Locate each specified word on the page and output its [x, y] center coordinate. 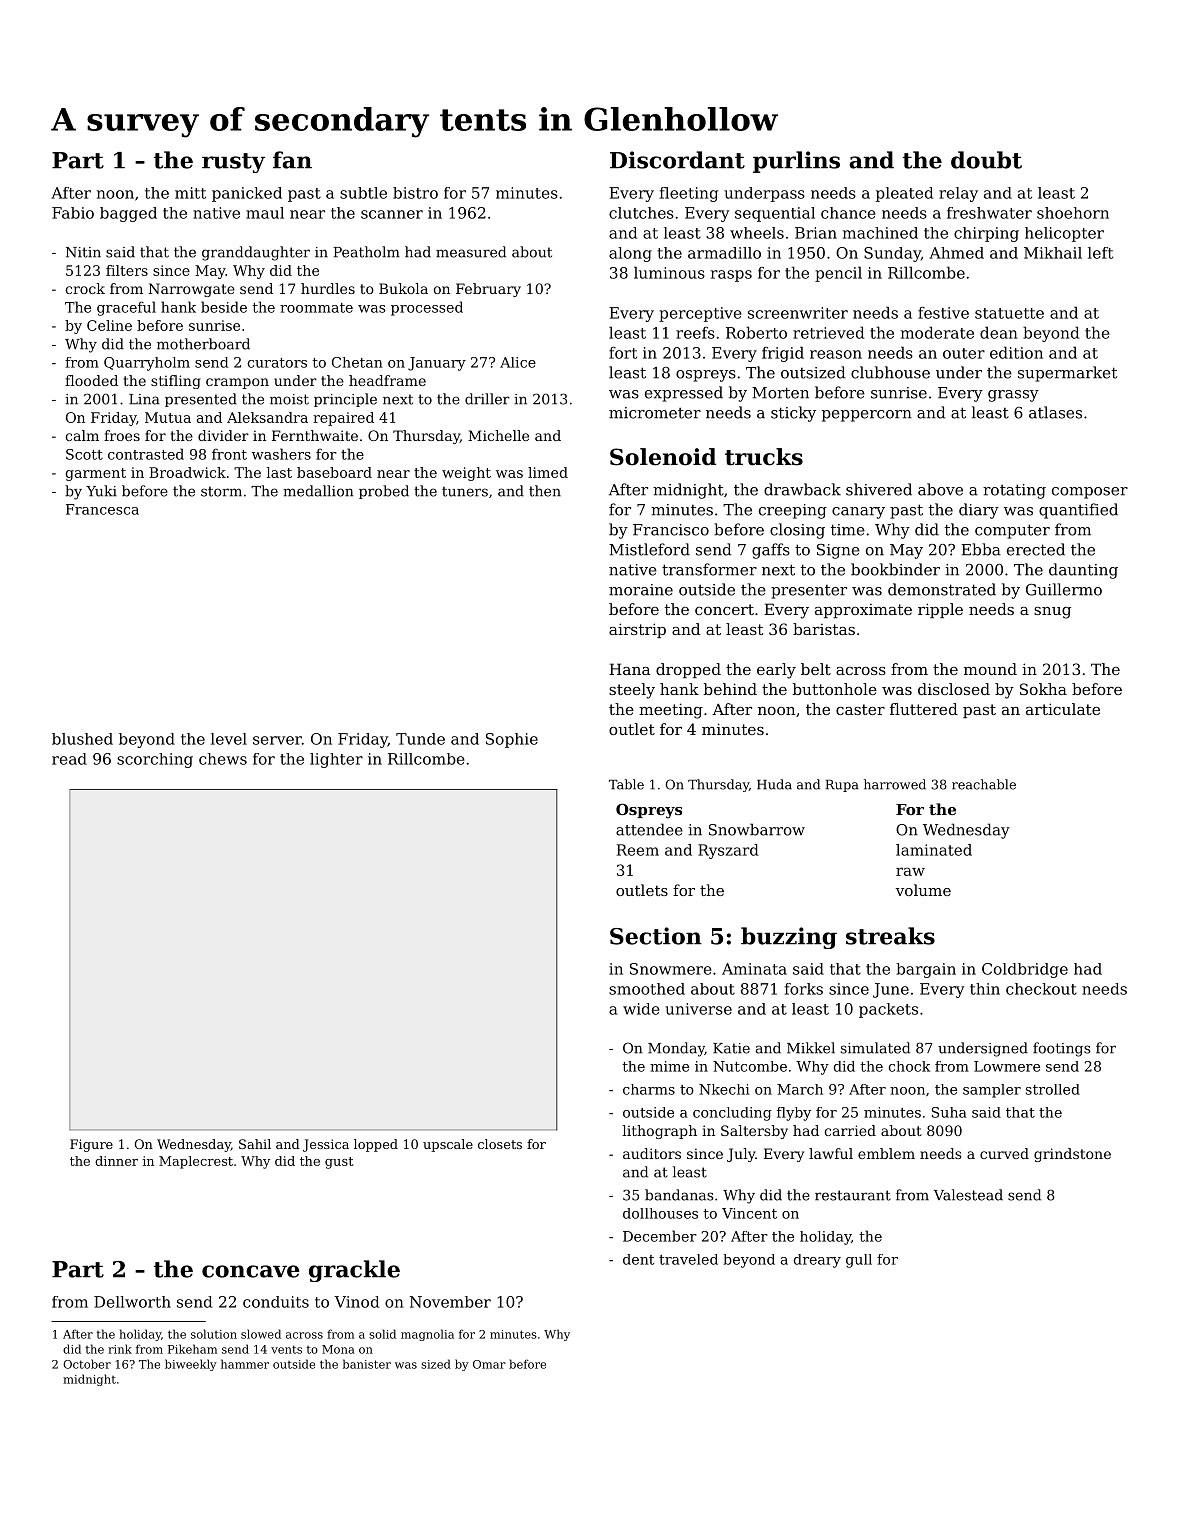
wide [641, 1009]
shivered [879, 489]
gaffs [771, 551]
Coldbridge [1025, 970]
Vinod [356, 1302]
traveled [688, 1259]
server [277, 740]
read [69, 759]
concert [724, 609]
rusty [233, 163]
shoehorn [1073, 213]
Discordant [677, 160]
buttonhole [835, 689]
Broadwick [187, 472]
